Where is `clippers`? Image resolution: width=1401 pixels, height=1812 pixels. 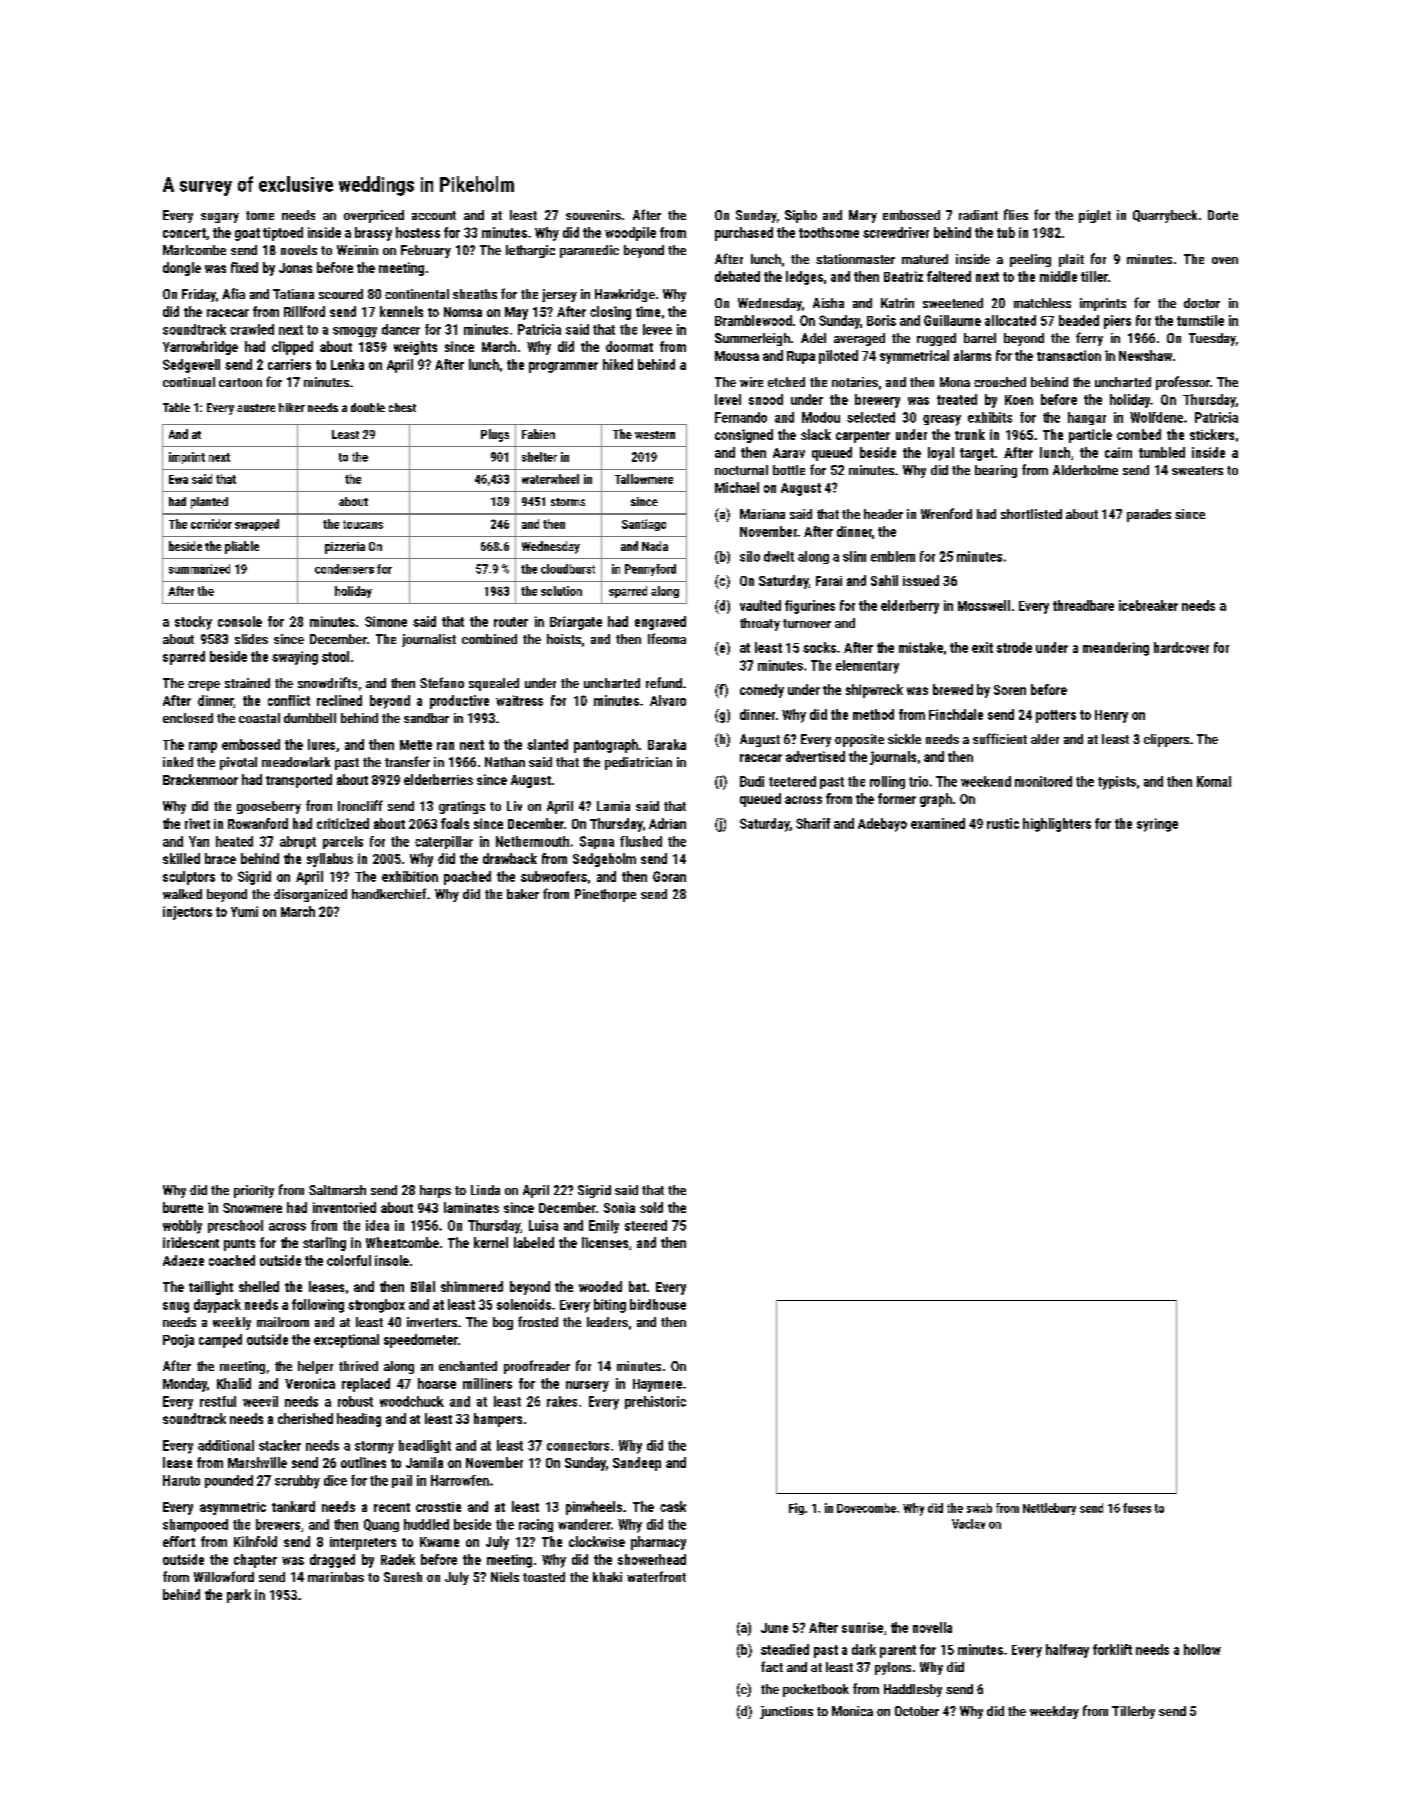 clippers is located at coordinates (1166, 740).
